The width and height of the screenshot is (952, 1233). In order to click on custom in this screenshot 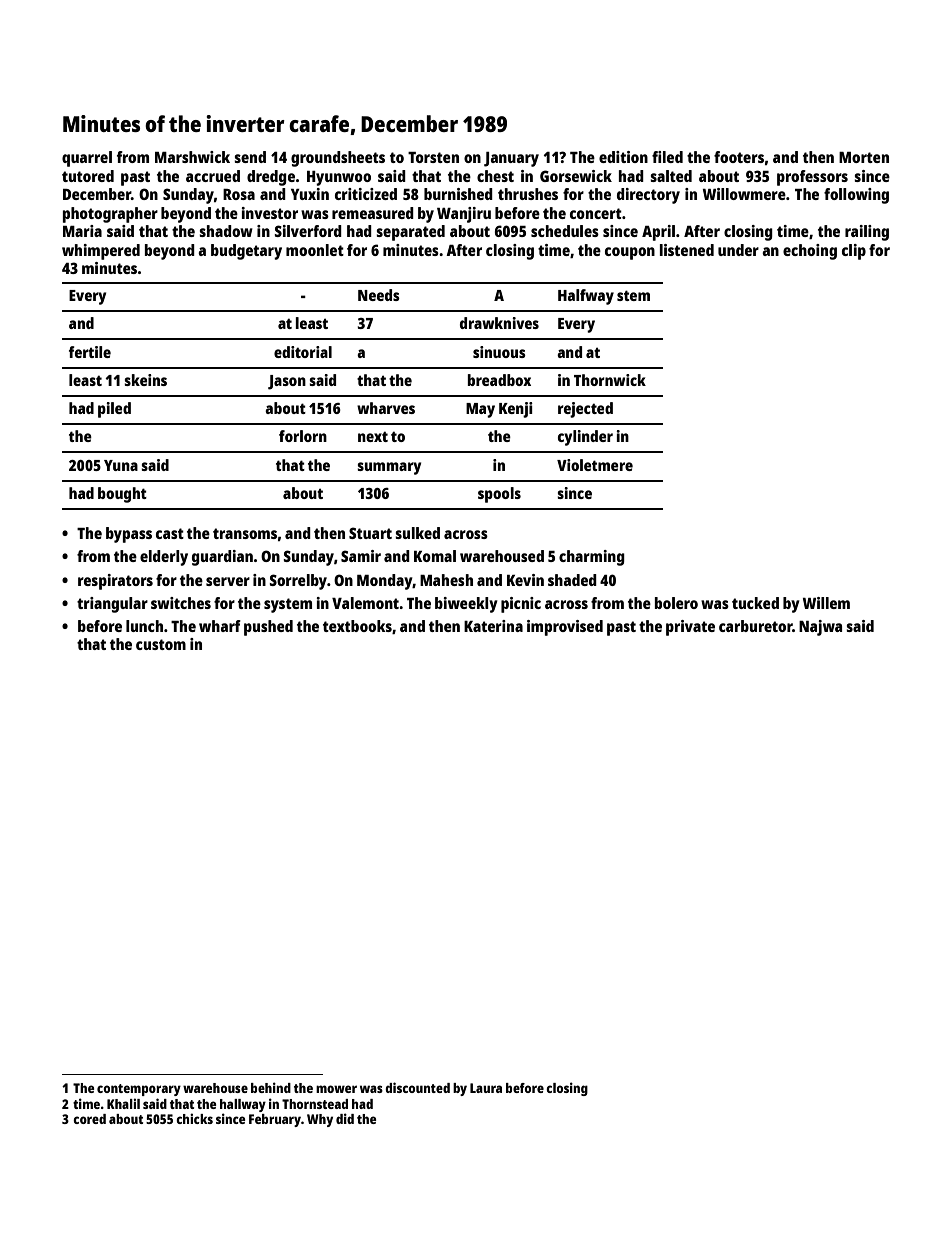, I will do `click(161, 644)`.
